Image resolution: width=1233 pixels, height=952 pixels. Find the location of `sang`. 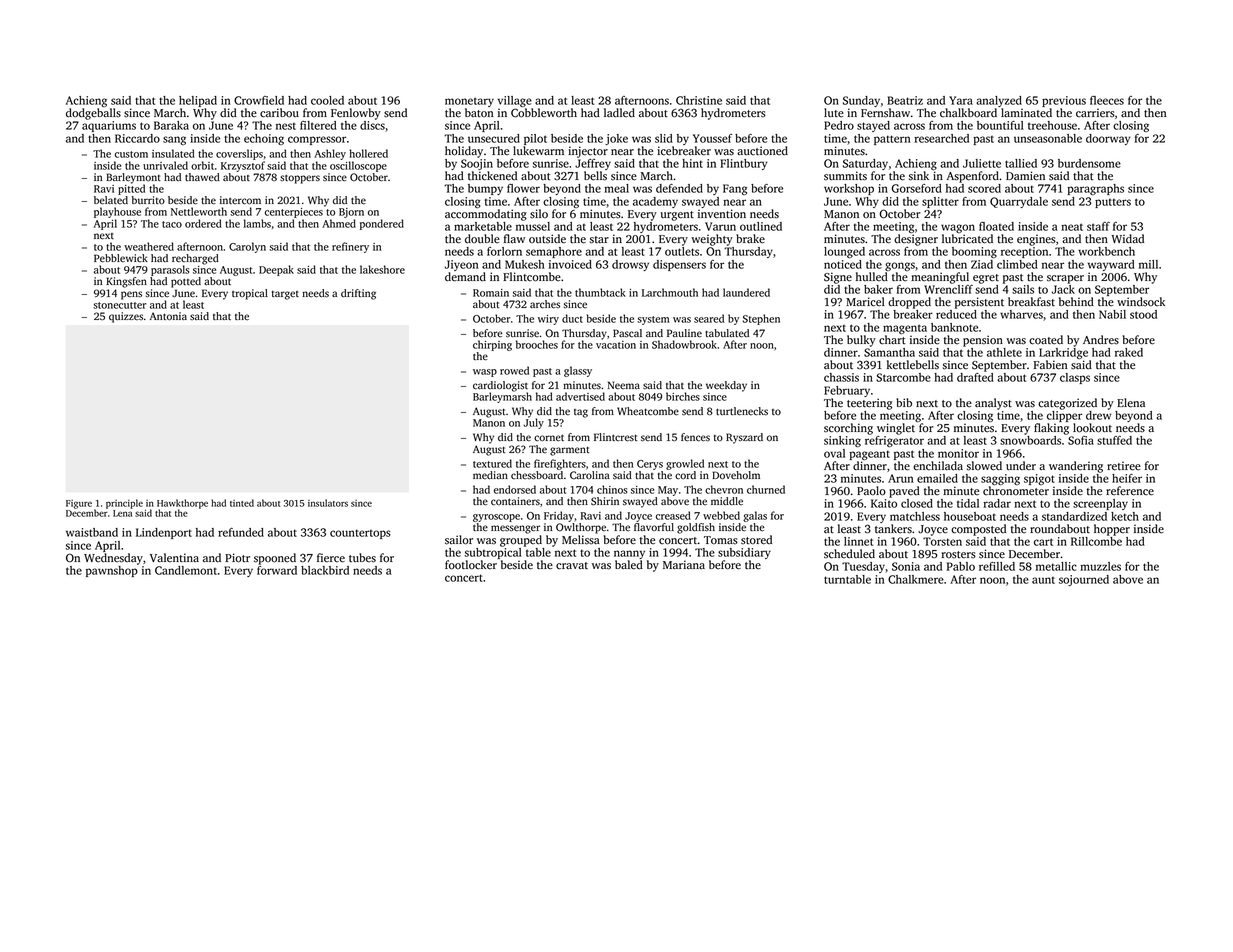

sang is located at coordinates (174, 140).
